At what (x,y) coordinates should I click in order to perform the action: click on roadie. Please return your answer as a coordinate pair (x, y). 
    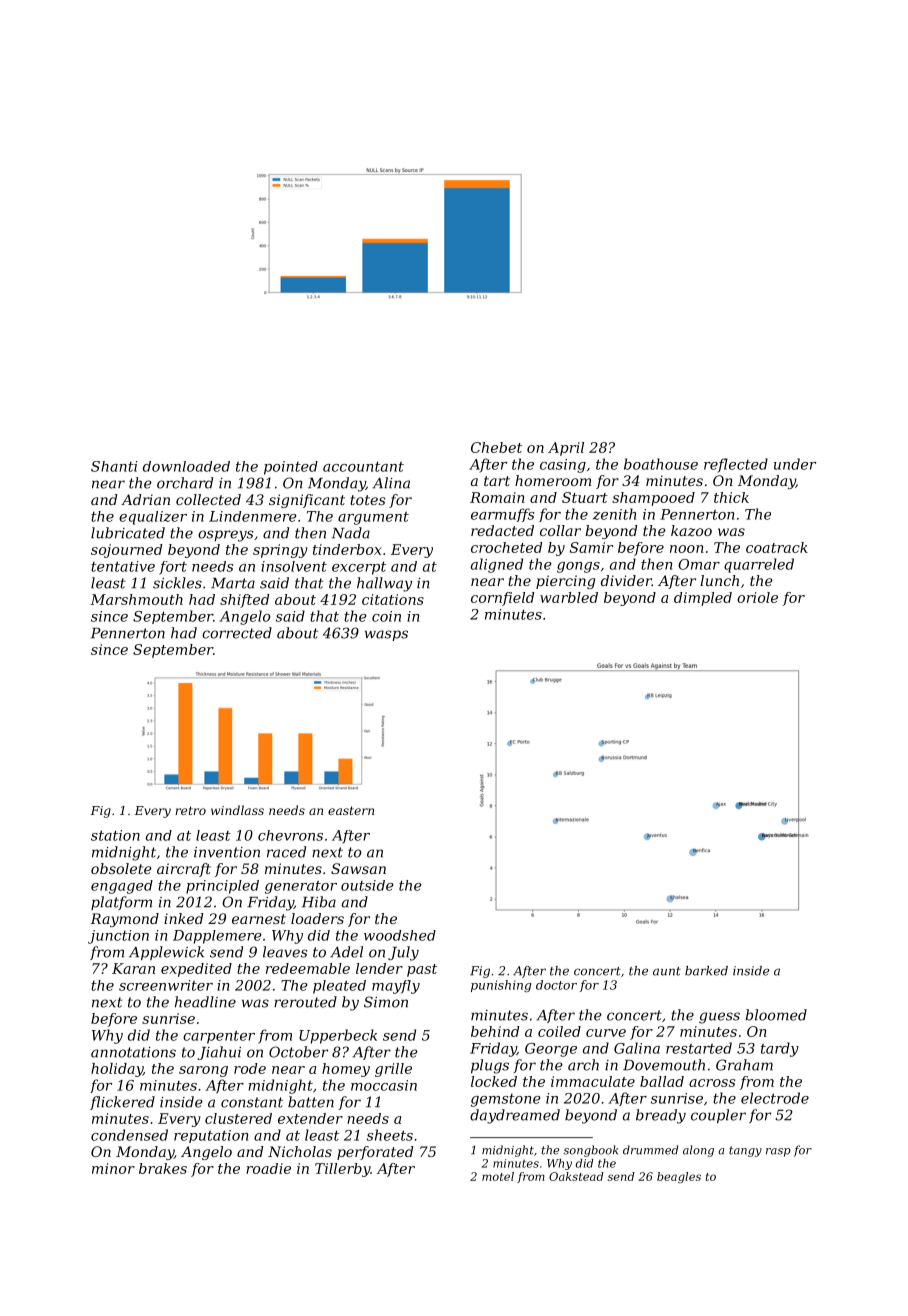
    Looking at the image, I should click on (268, 1168).
